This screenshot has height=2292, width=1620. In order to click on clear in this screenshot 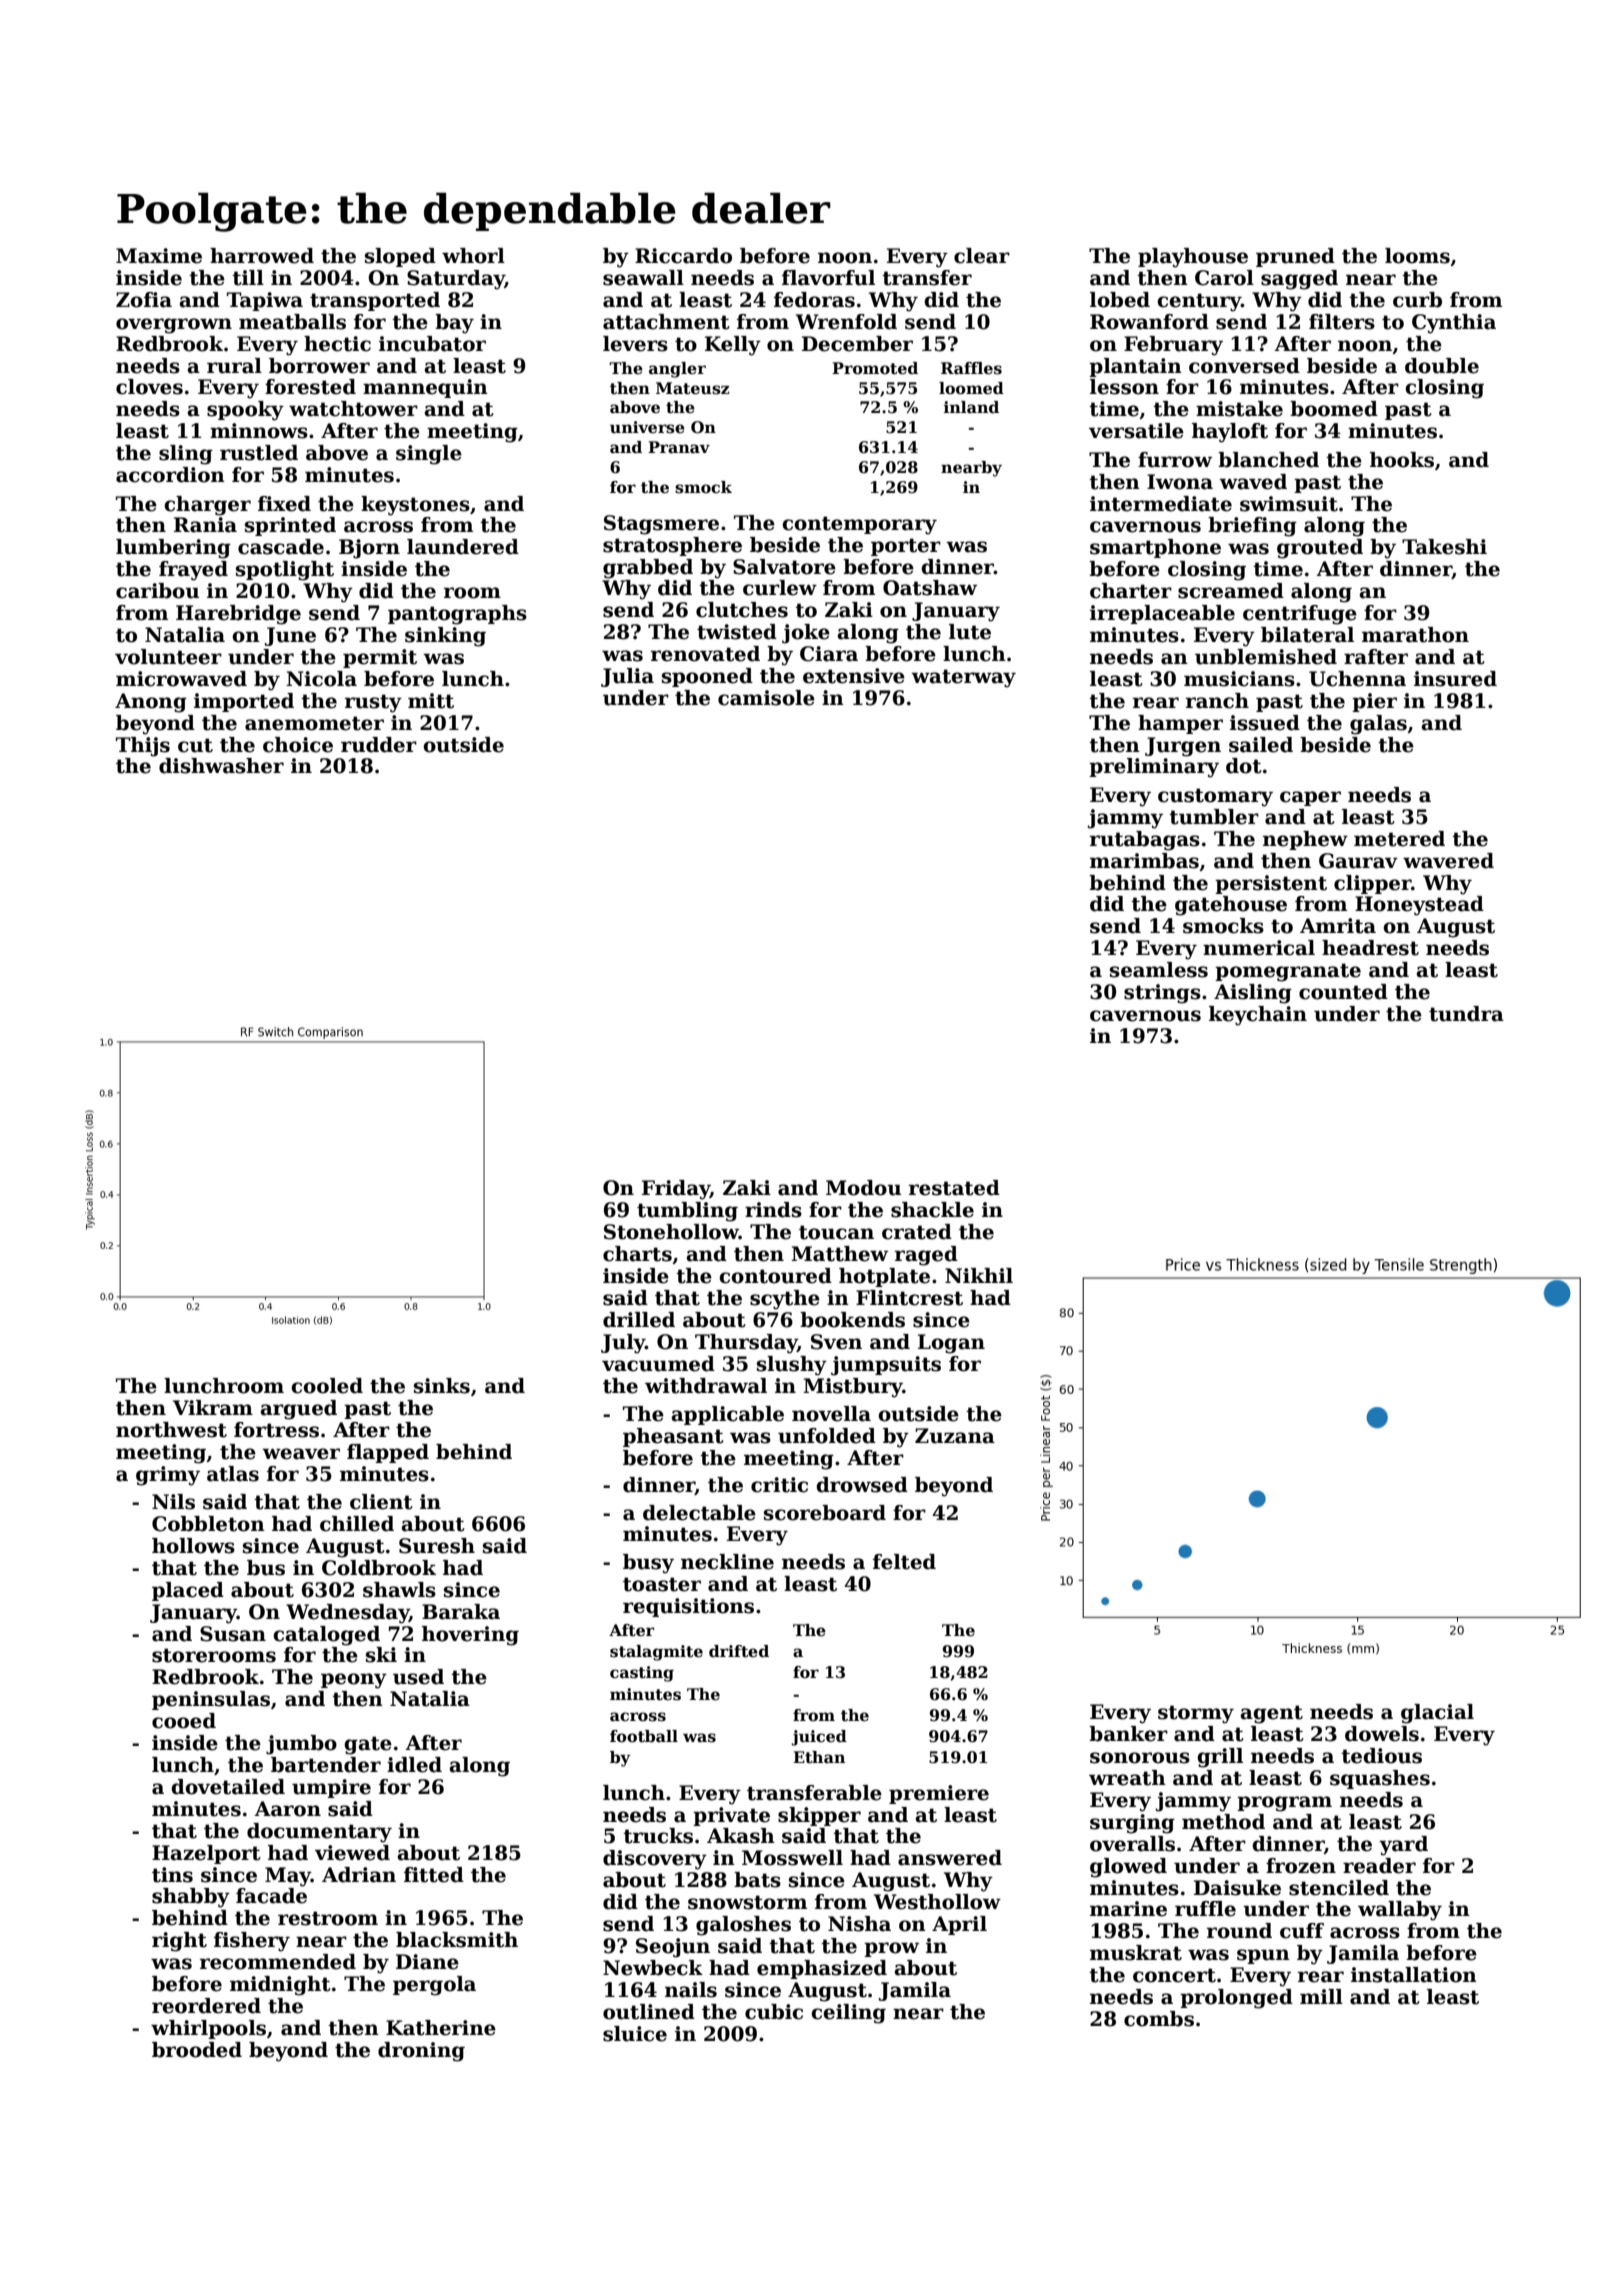, I will do `click(982, 256)`.
